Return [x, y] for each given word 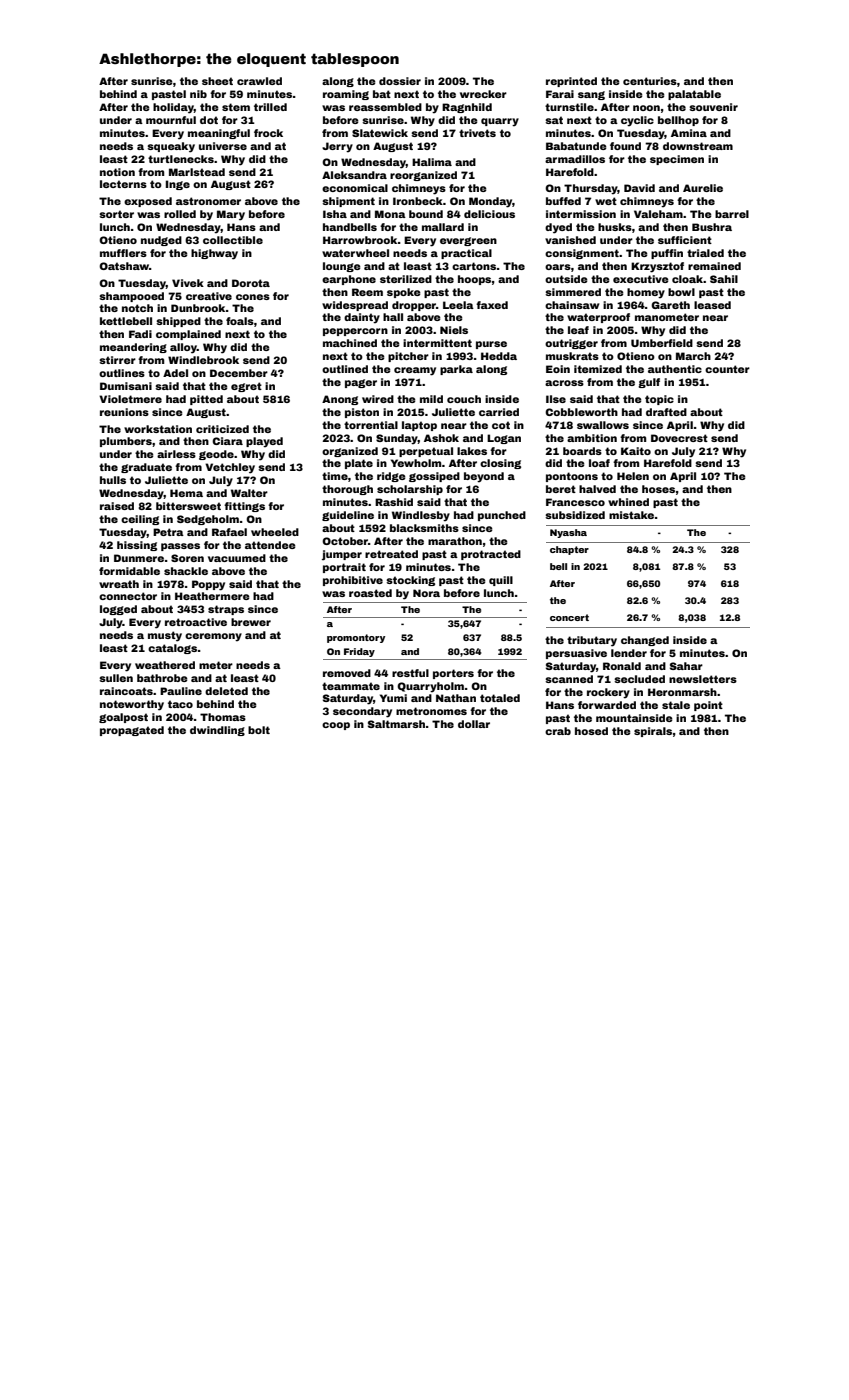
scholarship [410, 490]
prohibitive [353, 581]
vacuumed [237, 558]
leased [712, 305]
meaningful [219, 134]
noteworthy [132, 705]
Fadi [140, 334]
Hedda [499, 356]
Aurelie [703, 188]
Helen [633, 476]
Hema [186, 493]
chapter [569, 550]
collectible [233, 240]
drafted [666, 412]
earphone [349, 280]
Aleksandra [354, 175]
